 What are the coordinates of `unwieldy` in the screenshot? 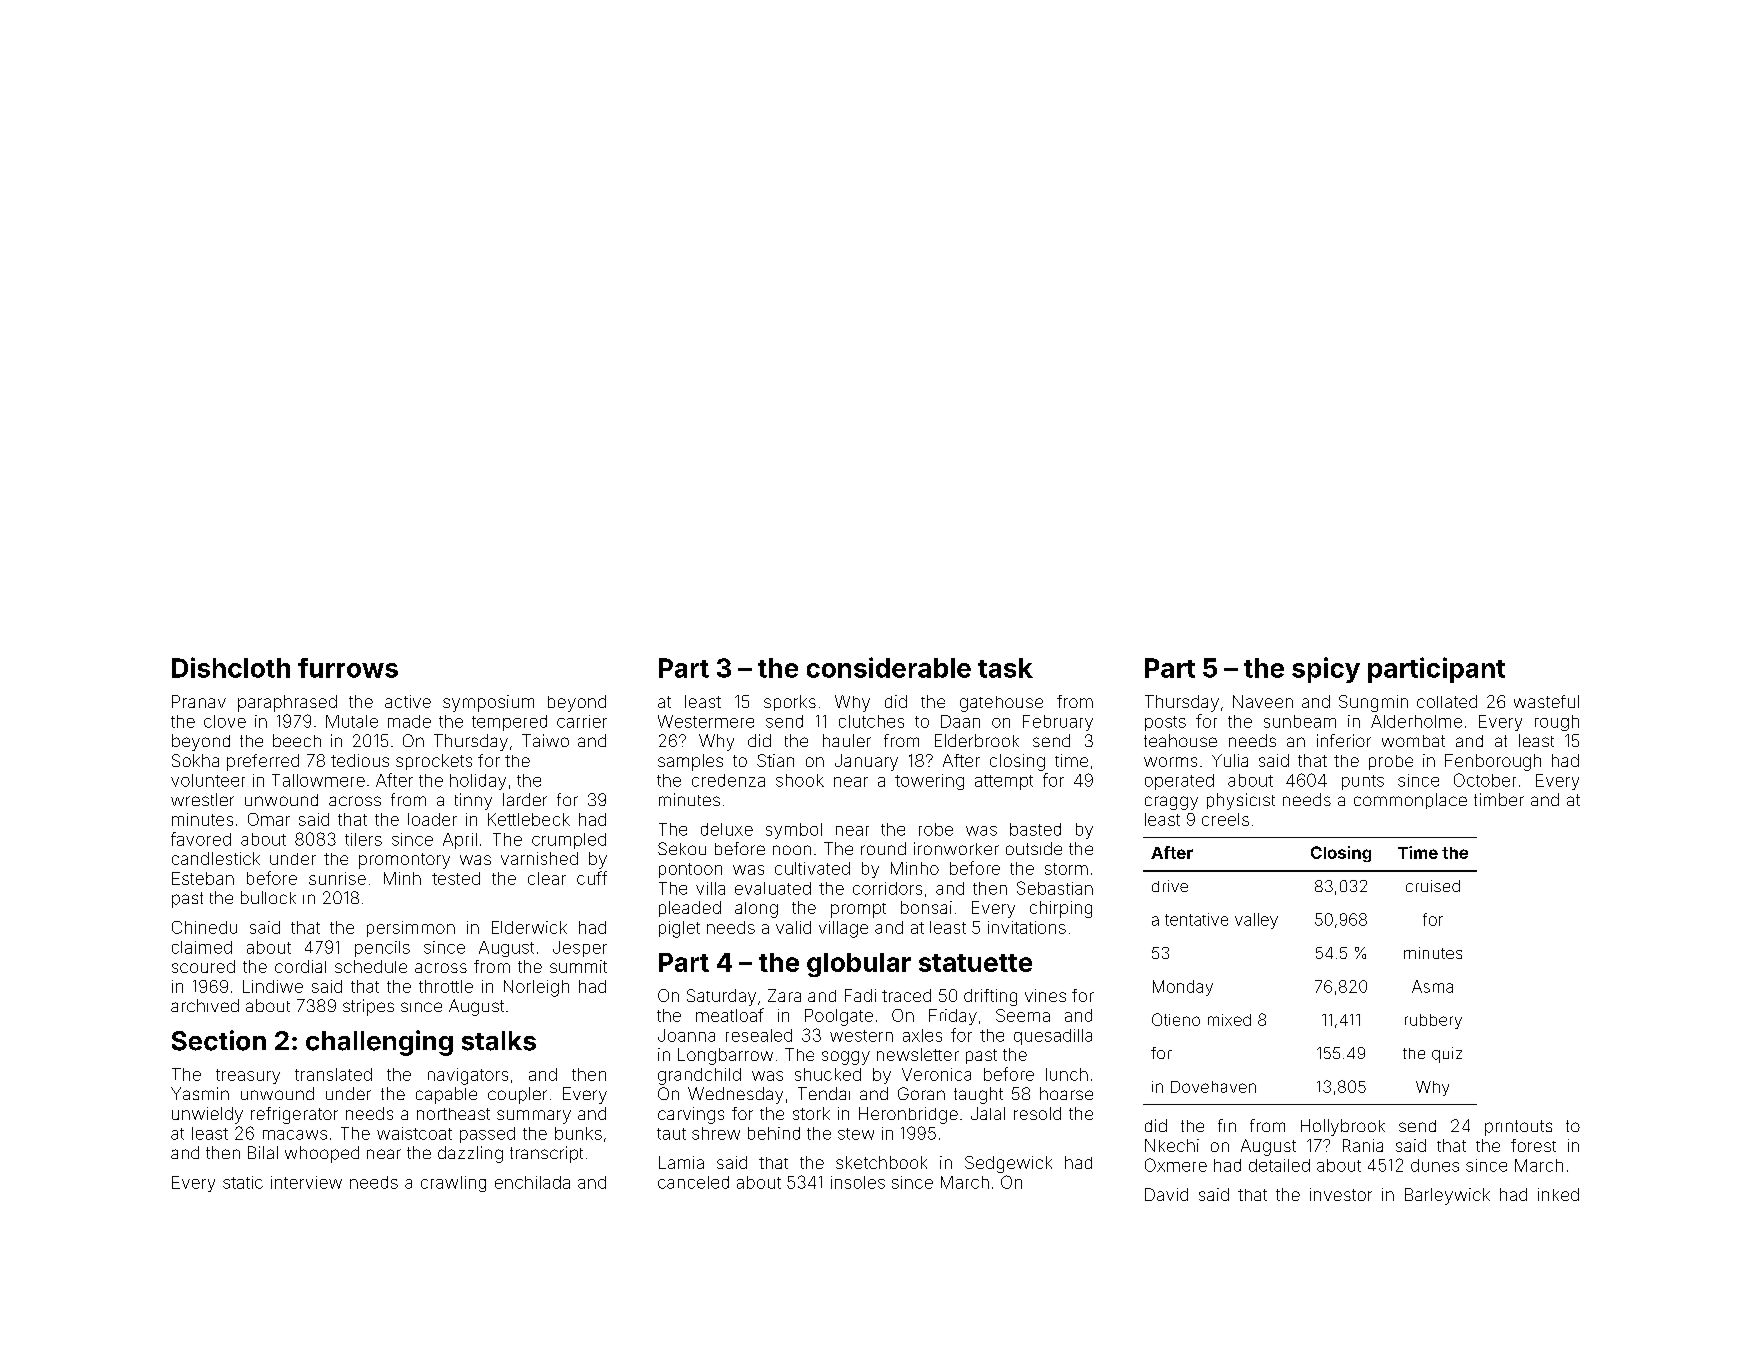 It's located at (207, 1115).
